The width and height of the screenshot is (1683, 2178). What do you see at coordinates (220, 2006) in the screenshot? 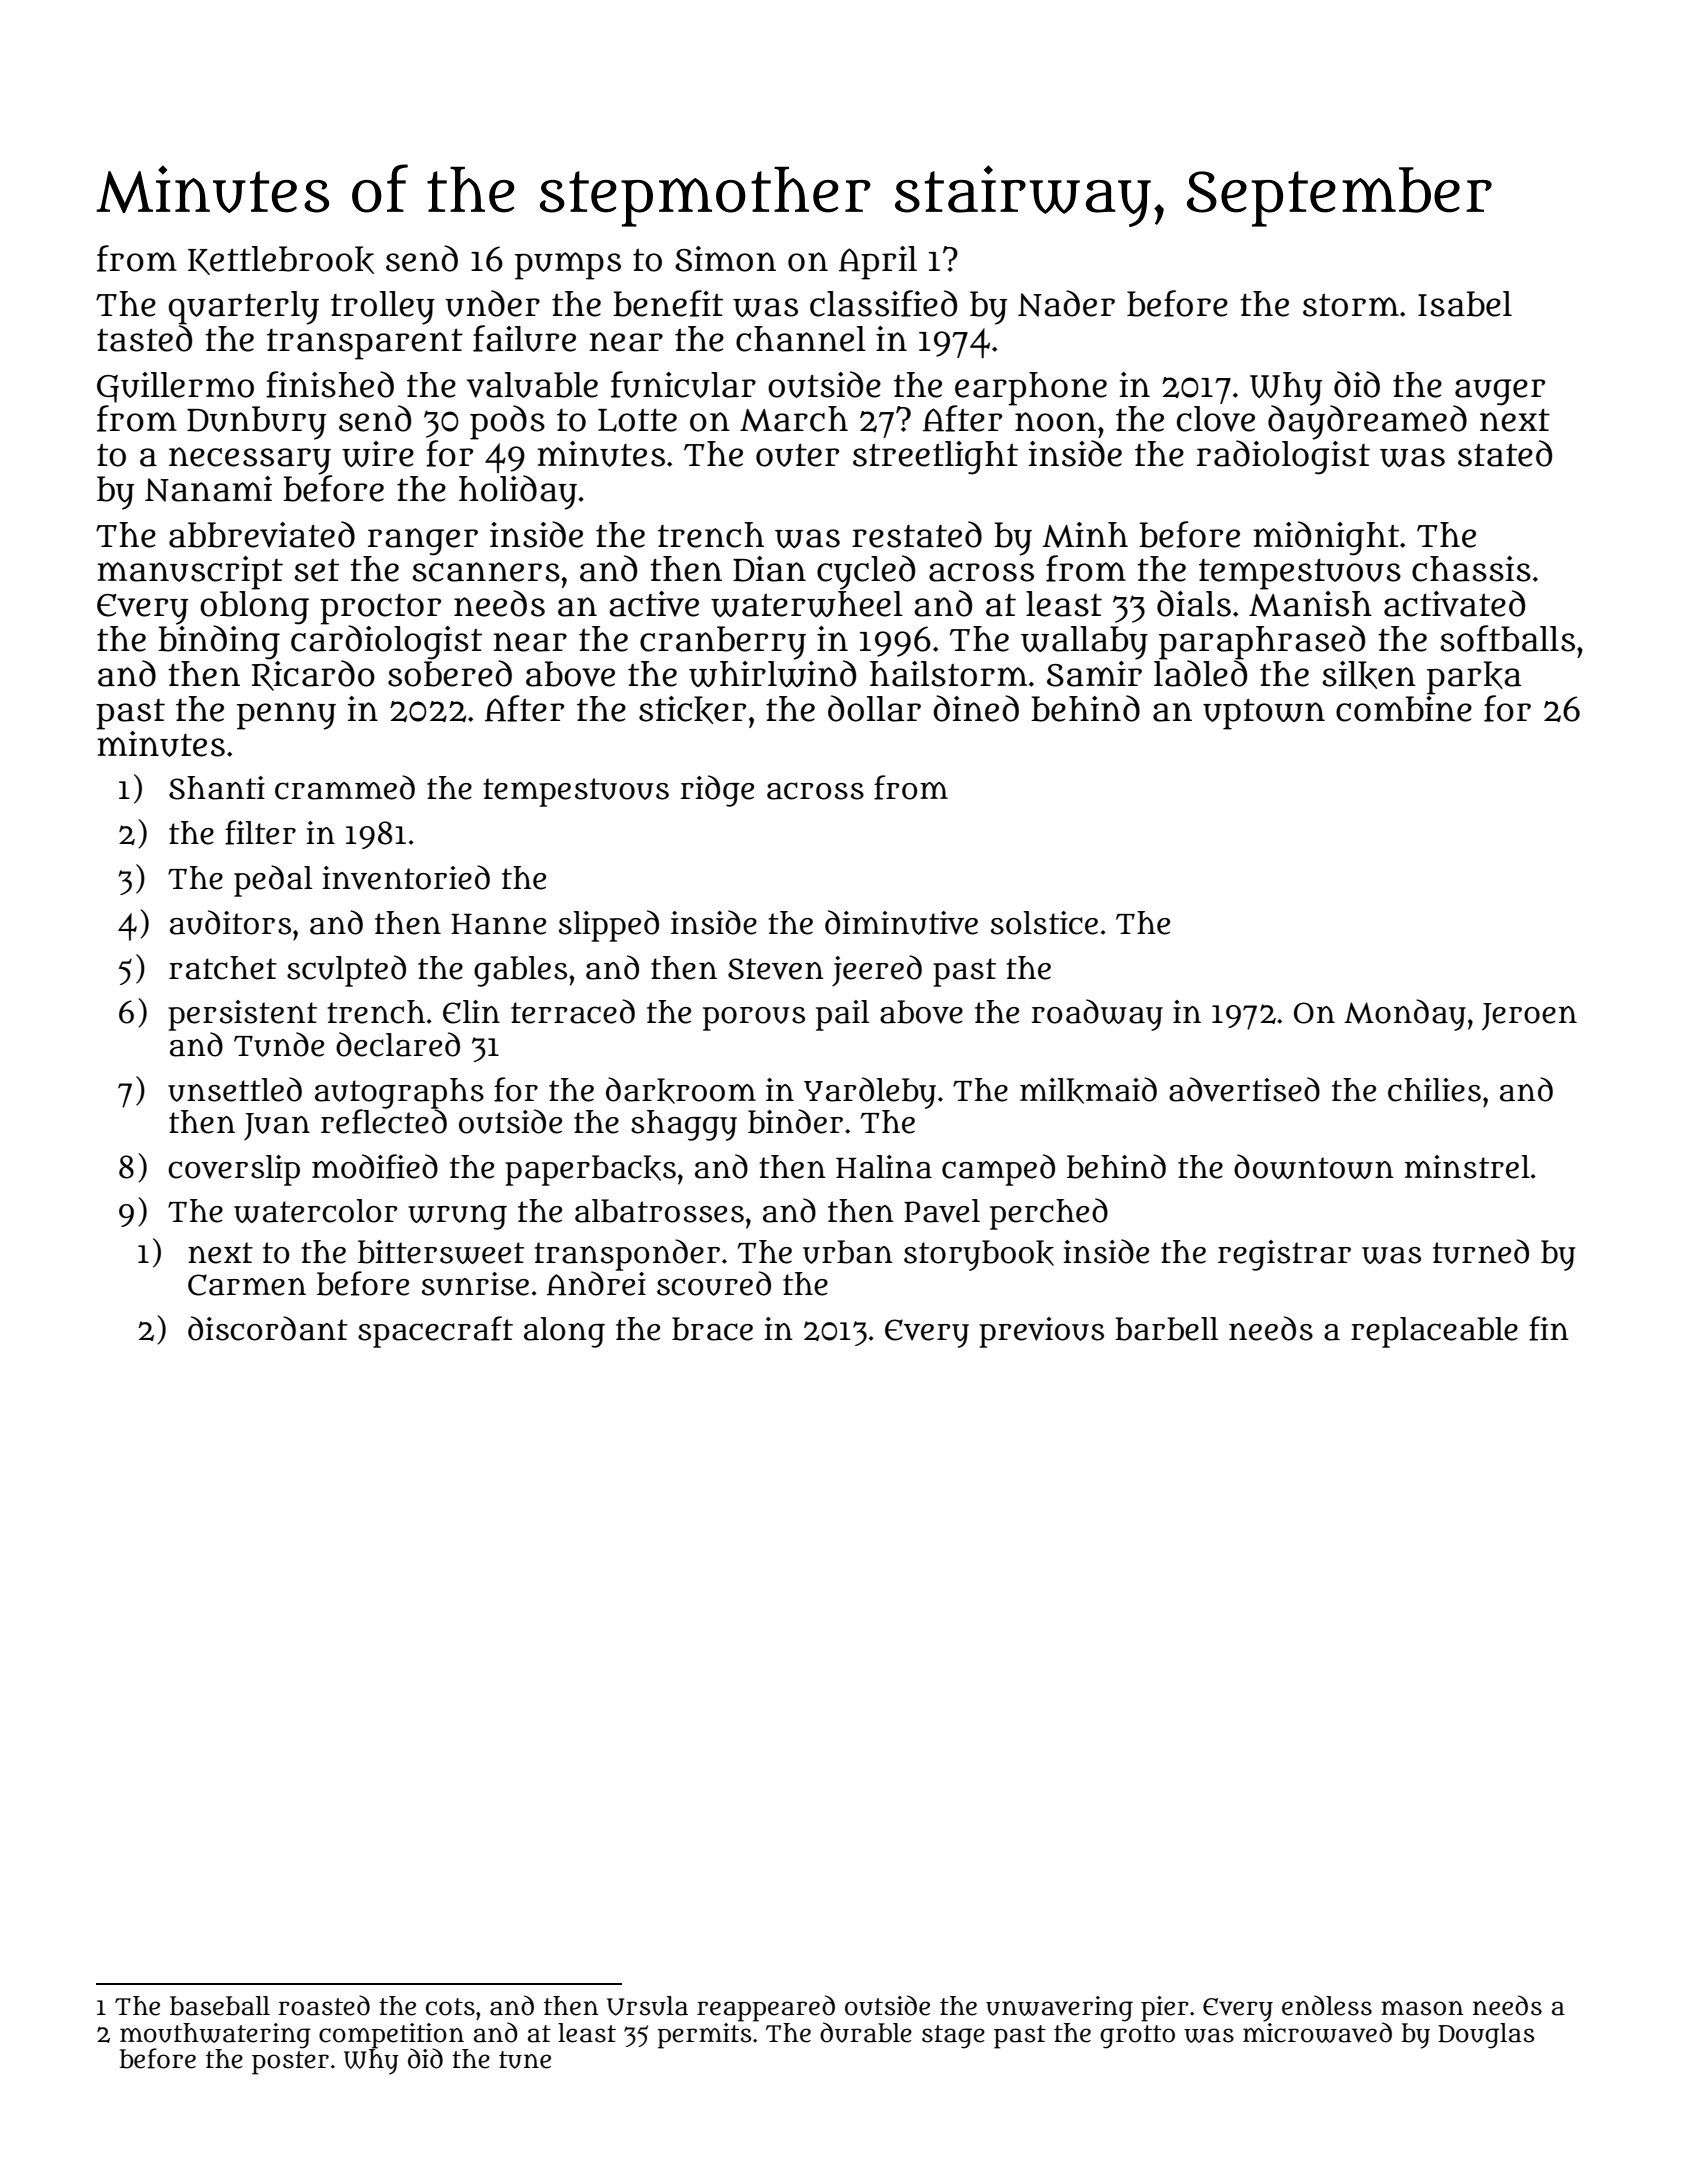
I see `baseball` at bounding box center [220, 2006].
